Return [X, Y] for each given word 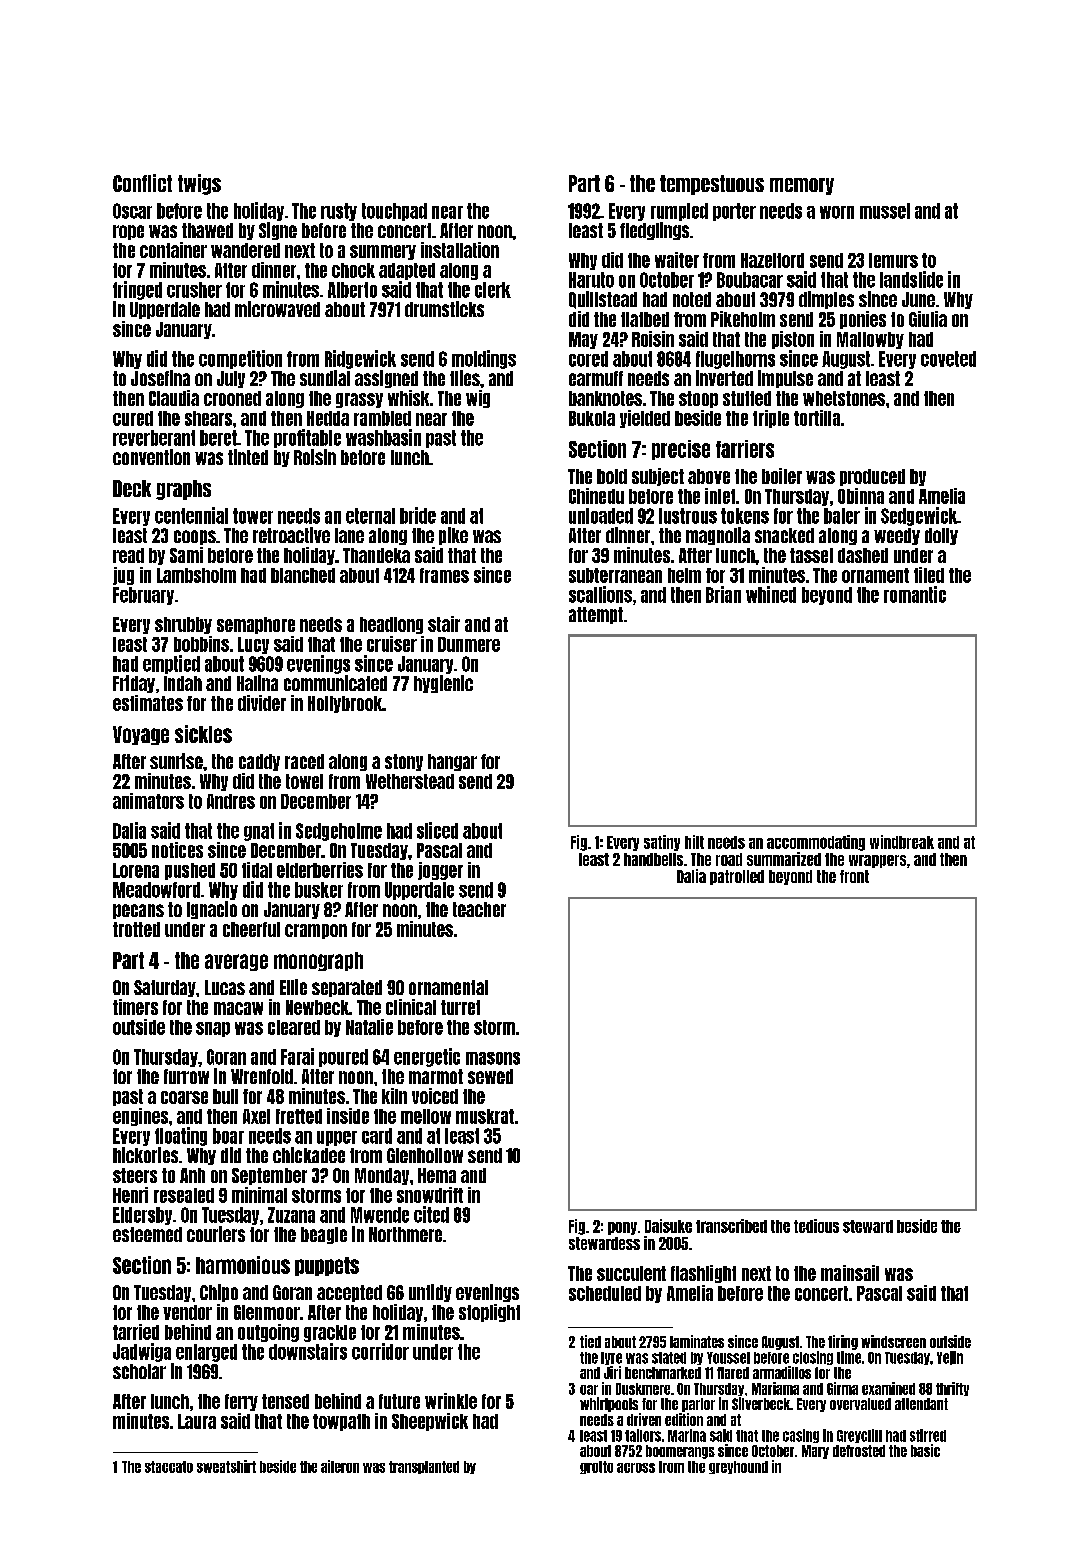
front [854, 876]
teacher [479, 909]
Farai [297, 1056]
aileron [340, 1466]
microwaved [277, 309]
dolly [941, 536]
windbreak [902, 842]
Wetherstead [410, 781]
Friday [134, 684]
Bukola [592, 418]
